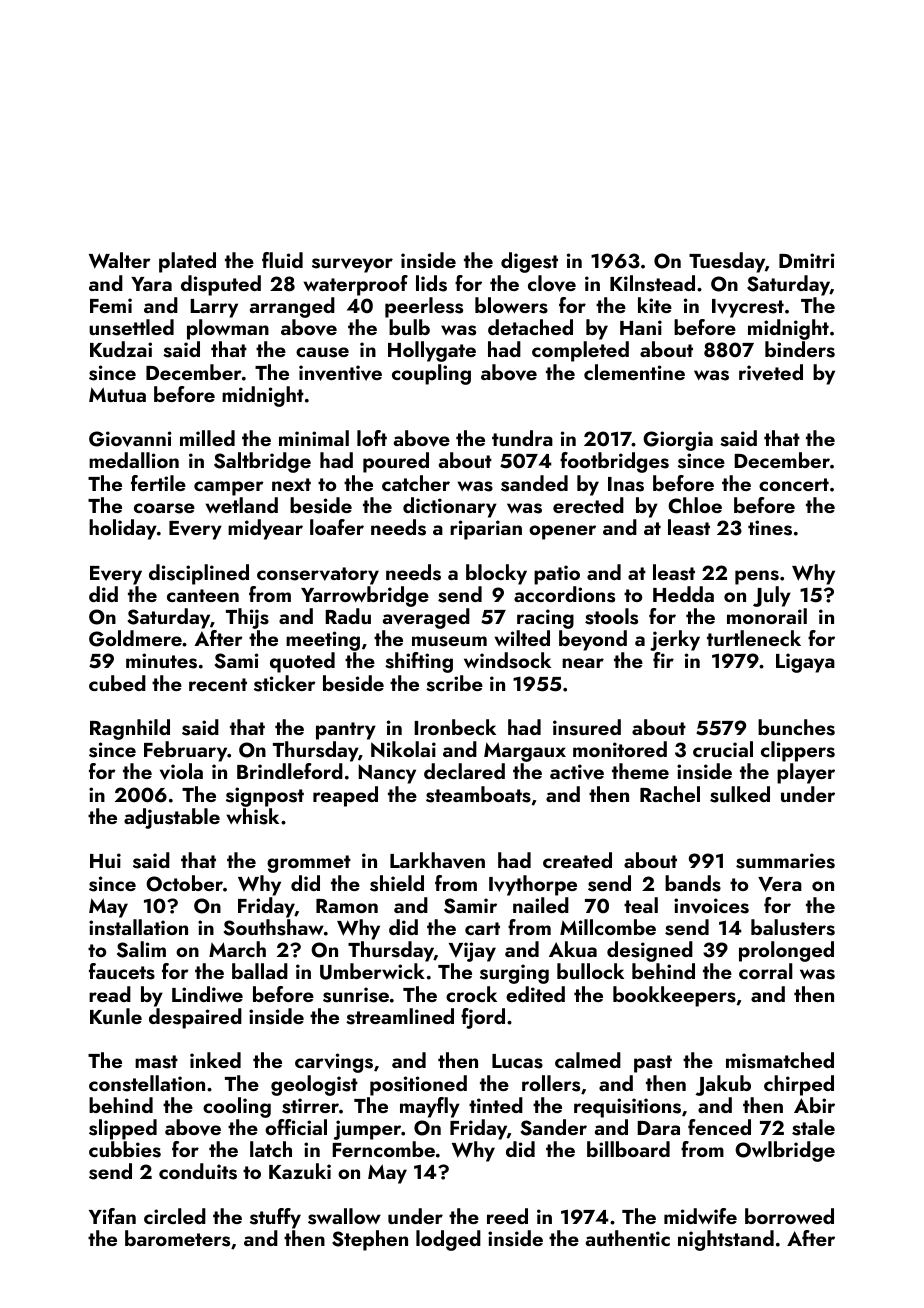 The image size is (924, 1308). Describe the element at coordinates (105, 860) in the screenshot. I see `Hui` at that location.
